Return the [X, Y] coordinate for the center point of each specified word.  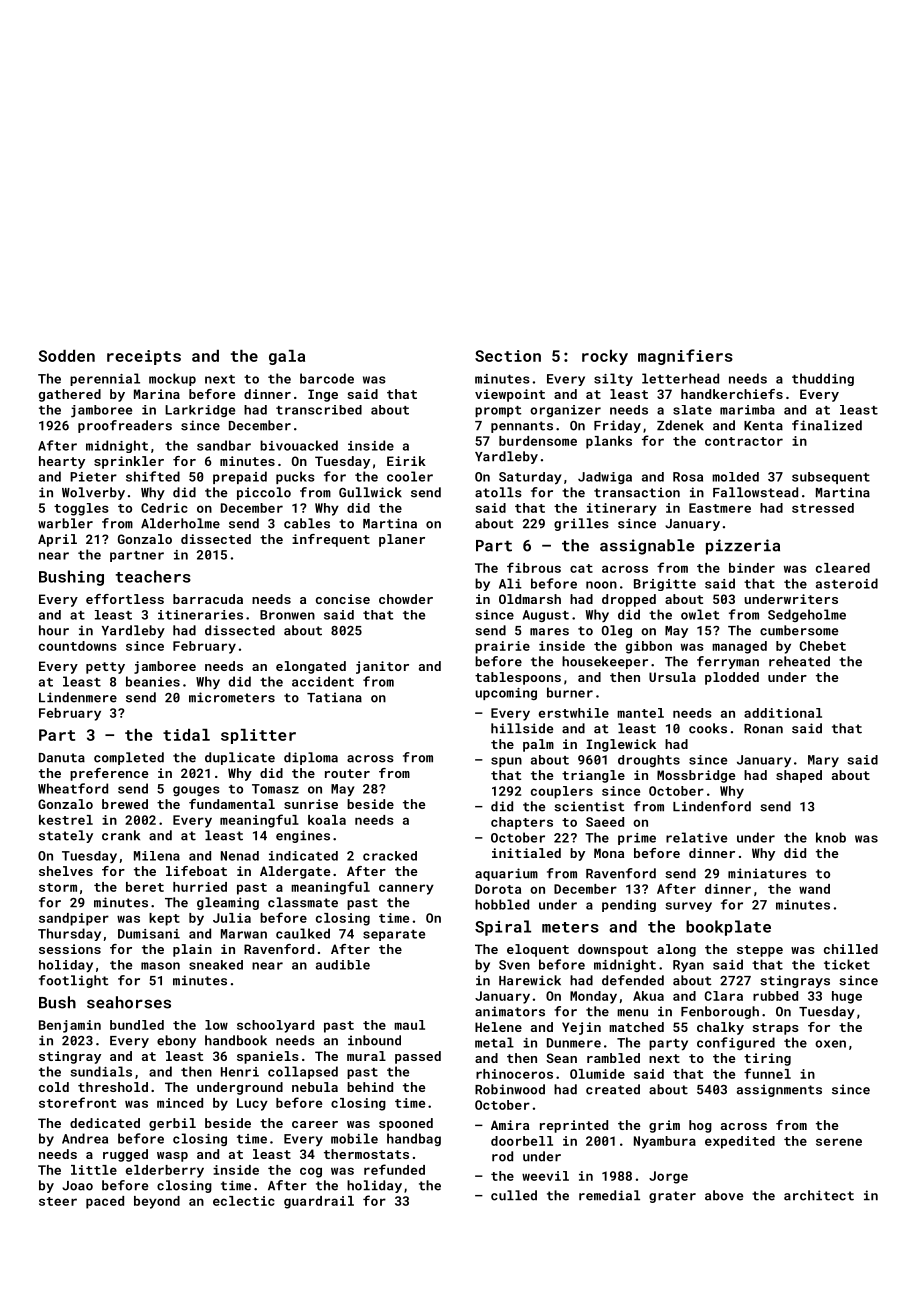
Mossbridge [696, 776]
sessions [70, 949]
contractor [744, 441]
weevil [545, 1176]
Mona [609, 853]
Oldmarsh [530, 599]
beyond [157, 1202]
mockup [172, 379]
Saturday [530, 478]
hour [54, 630]
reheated [799, 661]
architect [819, 1195]
